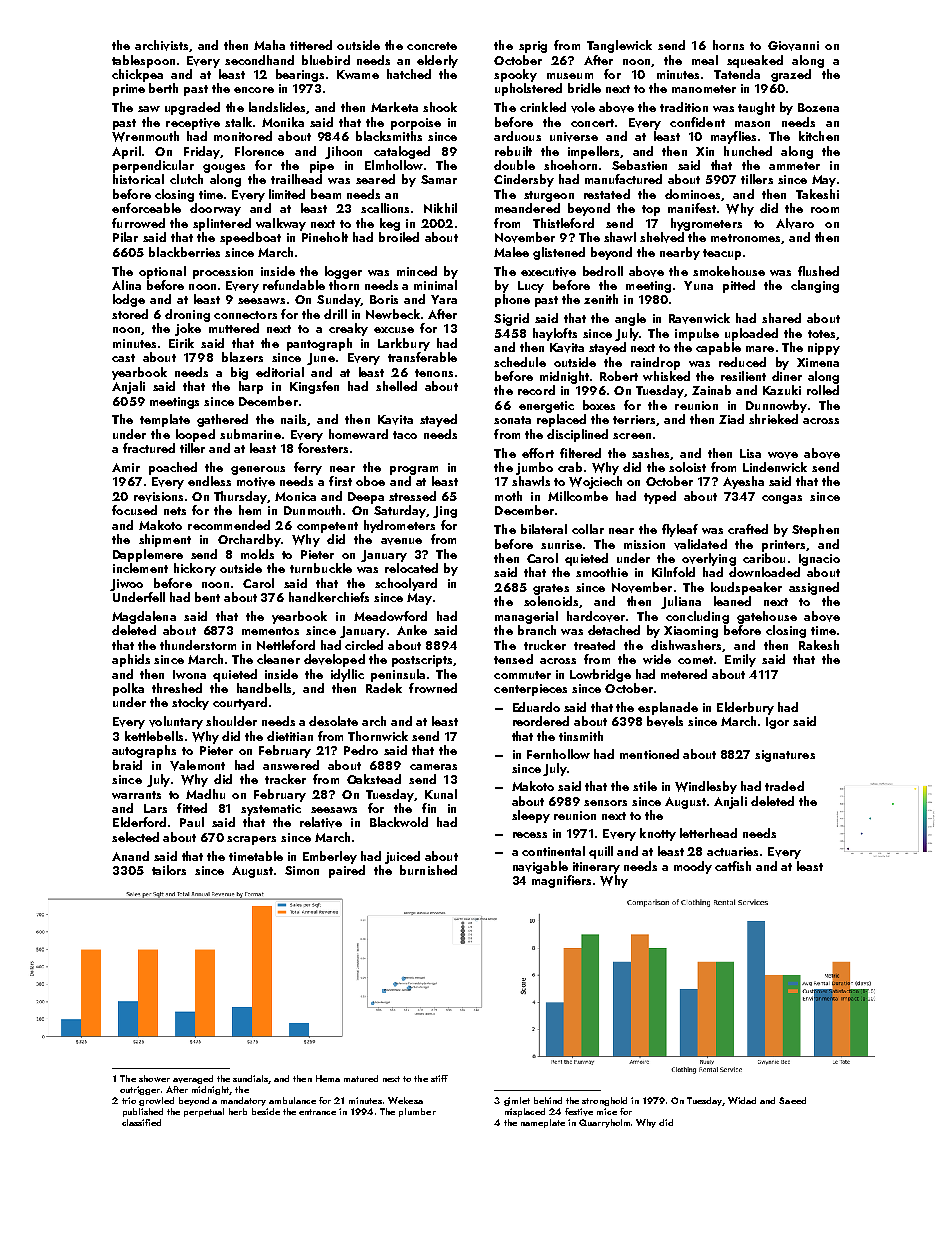  Describe the element at coordinates (432, 46) in the screenshot. I see `concrete` at that location.
